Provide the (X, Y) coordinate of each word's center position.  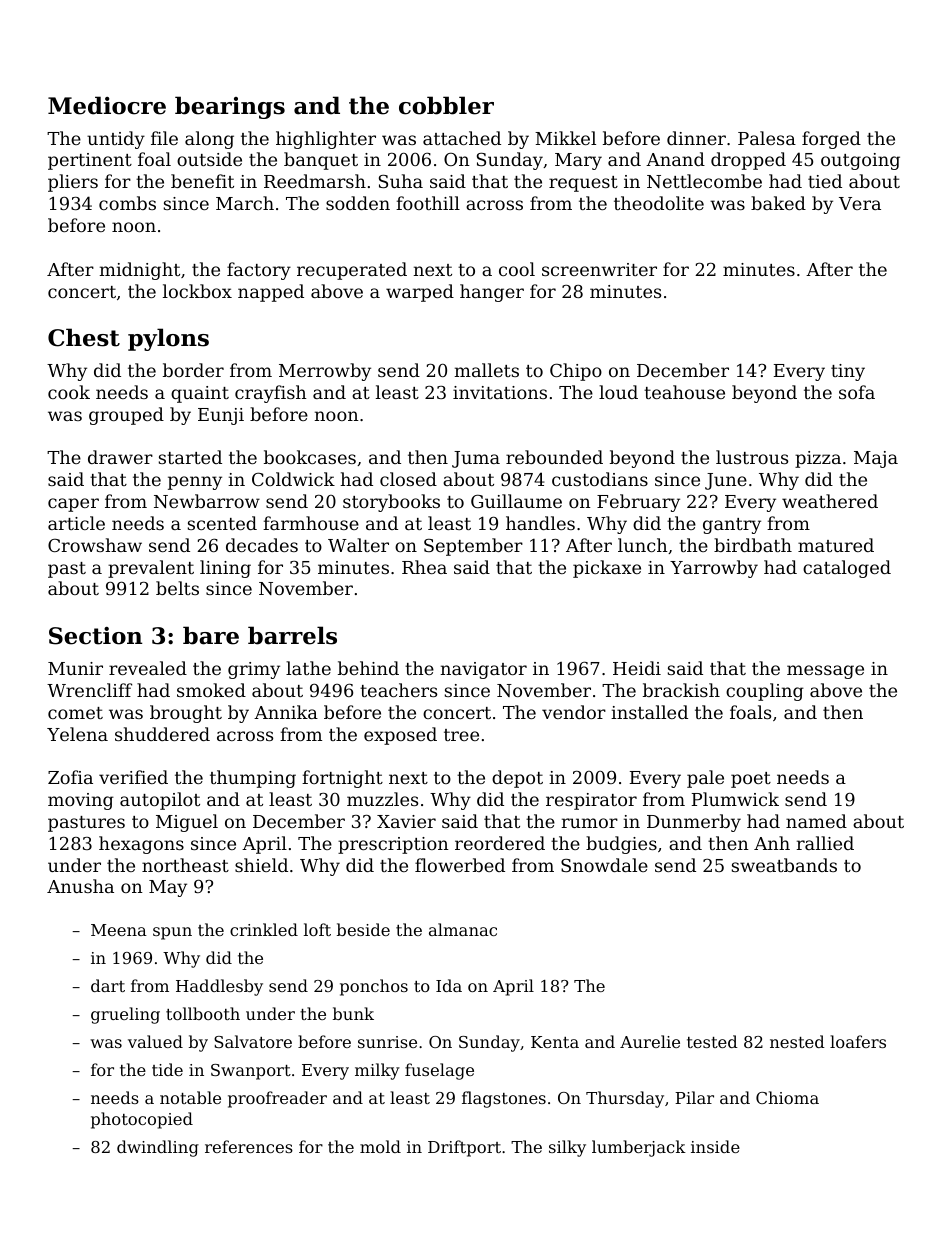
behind (368, 668)
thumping (253, 779)
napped (271, 293)
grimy (254, 670)
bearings (230, 107)
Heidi (637, 668)
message (825, 672)
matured (836, 545)
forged (831, 140)
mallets (487, 370)
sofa (857, 392)
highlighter (326, 140)
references (249, 1146)
